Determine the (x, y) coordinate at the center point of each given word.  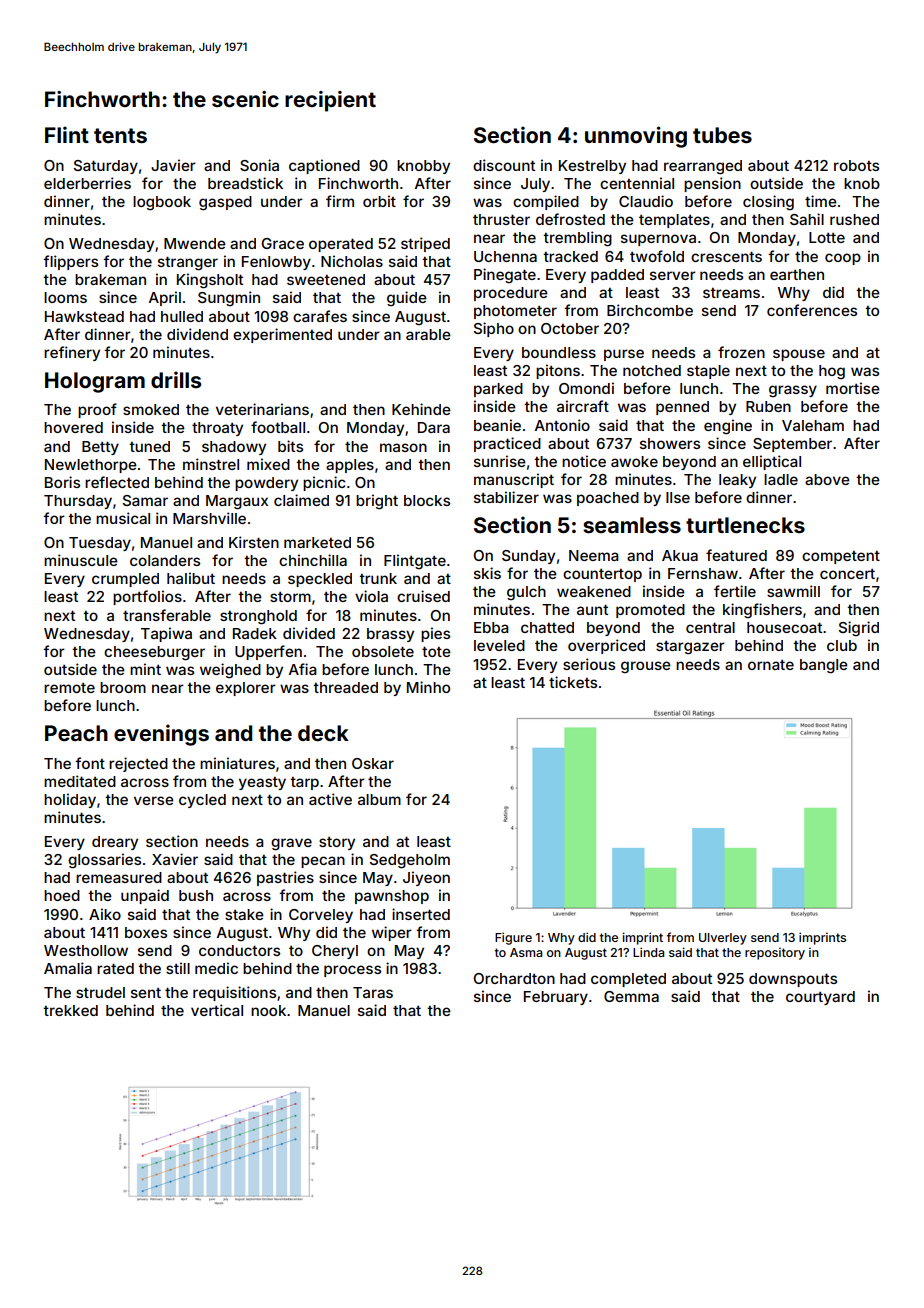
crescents (726, 256)
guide (407, 299)
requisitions (234, 993)
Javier (173, 165)
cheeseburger (154, 653)
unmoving (636, 137)
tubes (722, 135)
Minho (428, 687)
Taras (373, 992)
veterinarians (262, 409)
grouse (646, 667)
